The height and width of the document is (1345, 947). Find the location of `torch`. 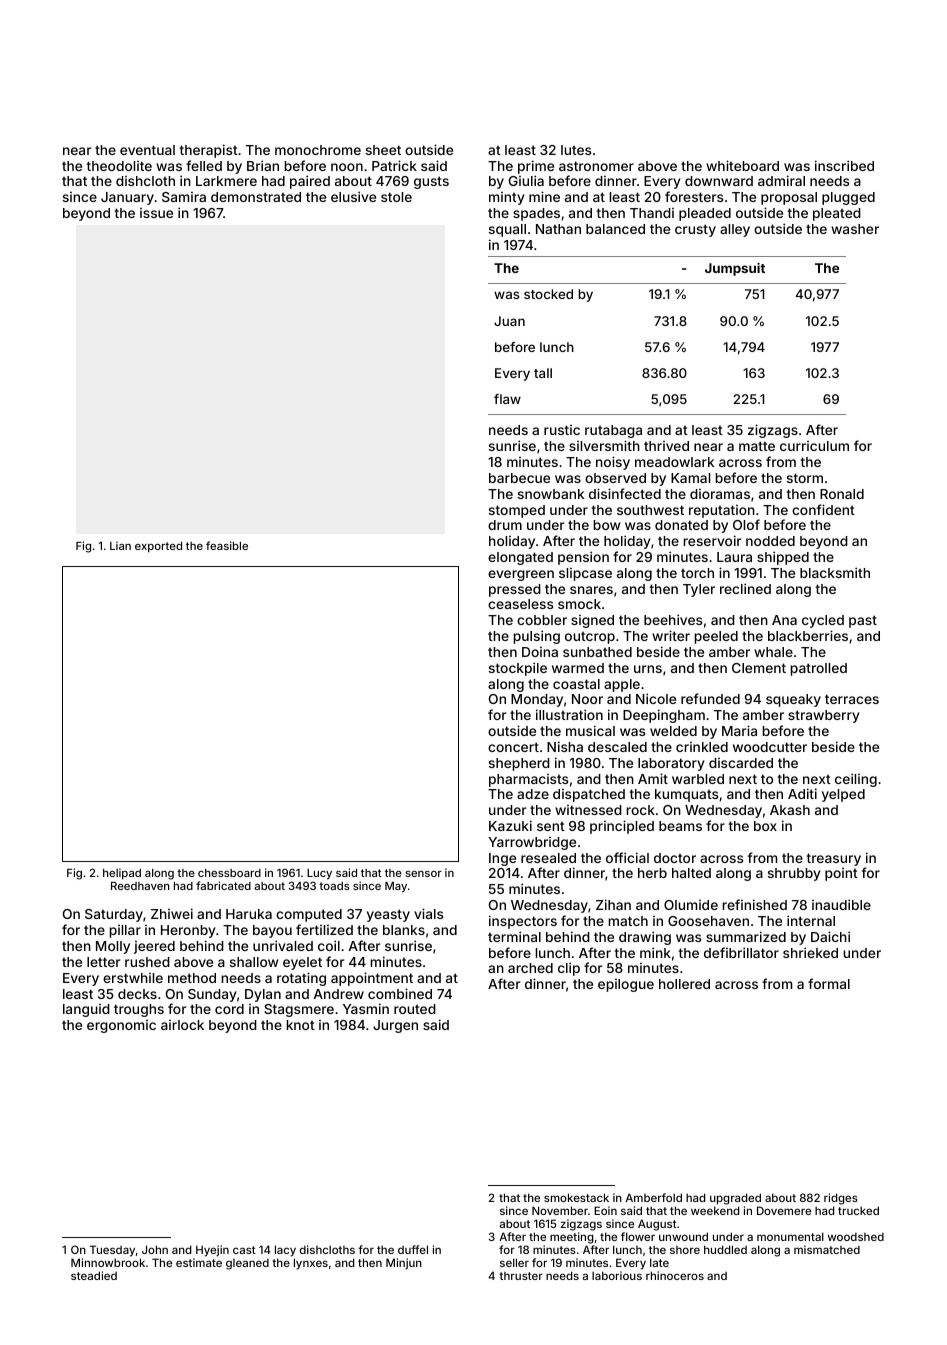

torch is located at coordinates (697, 573).
